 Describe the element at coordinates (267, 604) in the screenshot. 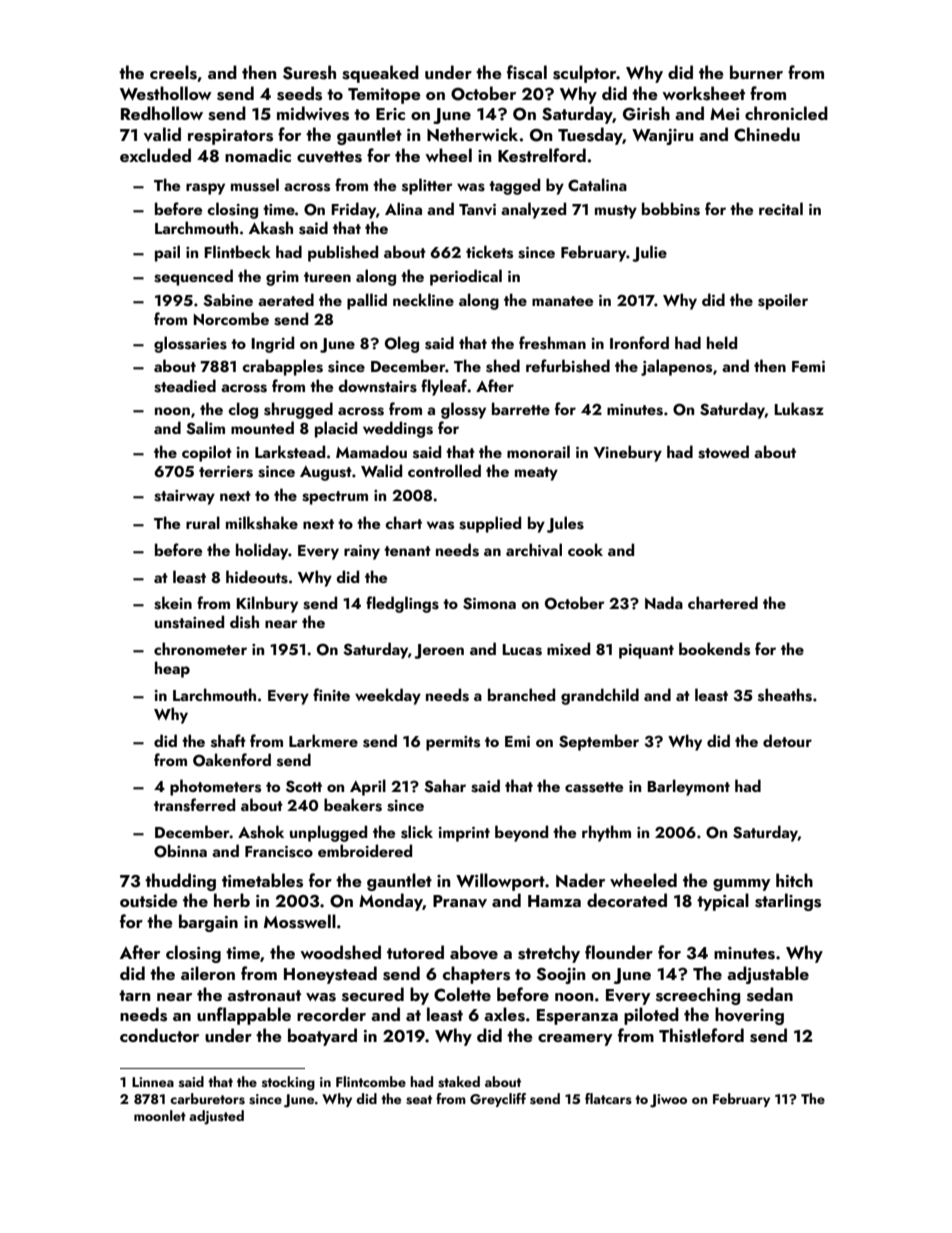

I see `Kilnbury` at that location.
